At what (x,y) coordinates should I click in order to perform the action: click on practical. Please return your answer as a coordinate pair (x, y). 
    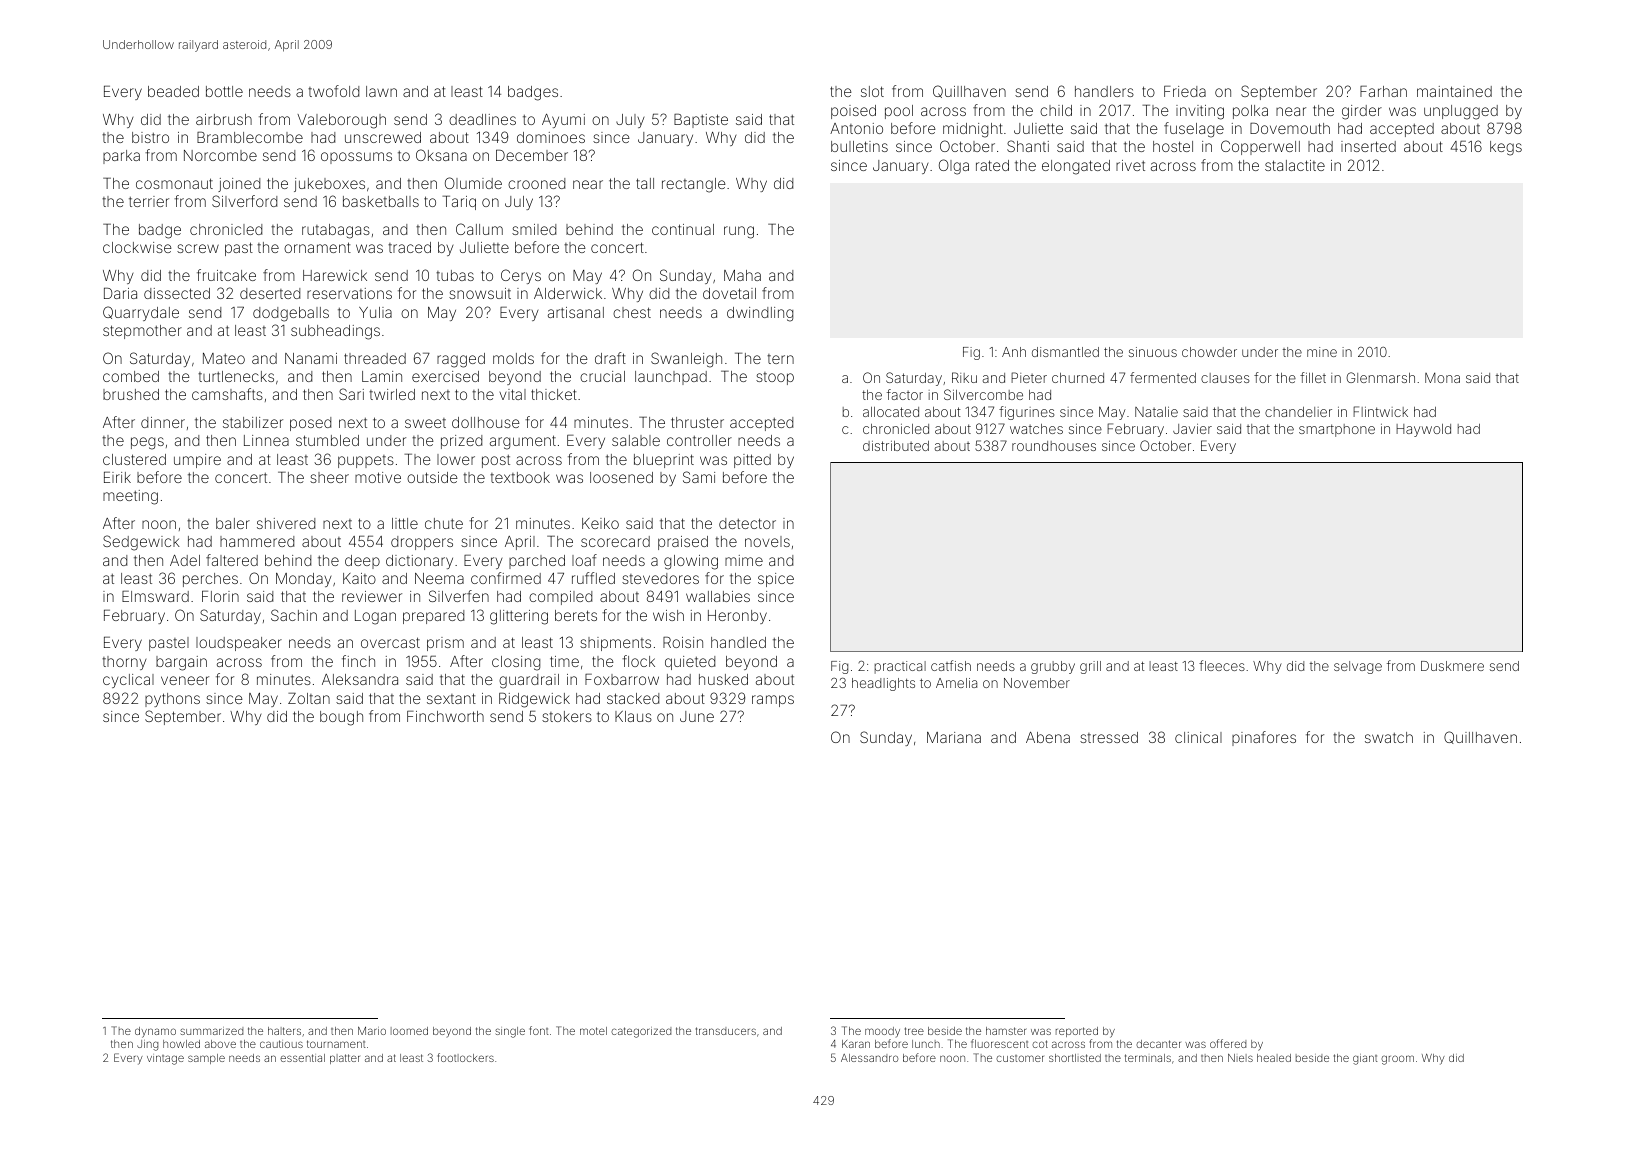
    Looking at the image, I should click on (900, 667).
